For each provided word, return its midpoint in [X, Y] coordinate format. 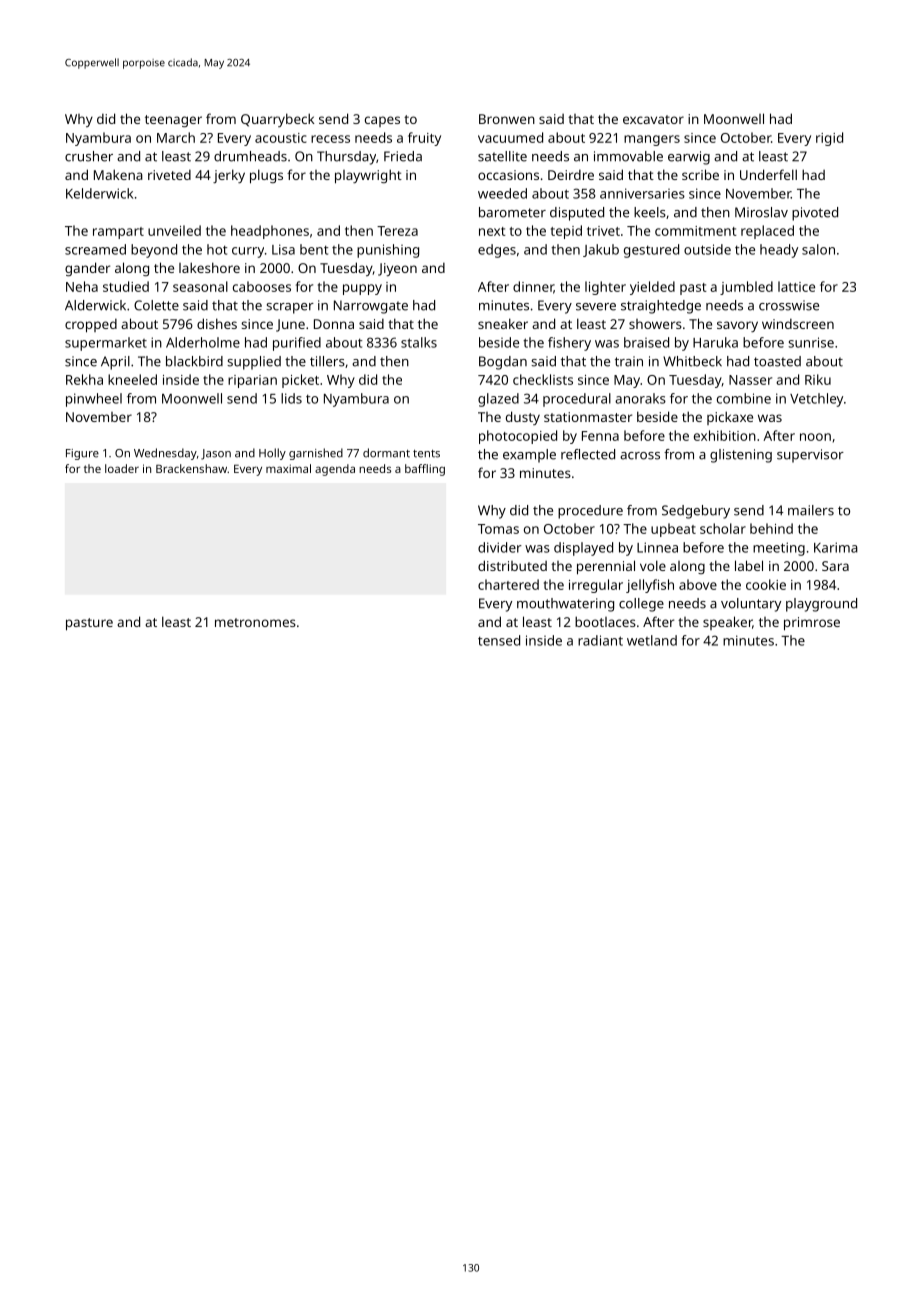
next [492, 231]
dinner [533, 287]
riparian [252, 381]
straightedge [661, 307]
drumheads [250, 156]
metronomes [255, 622]
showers [655, 324]
